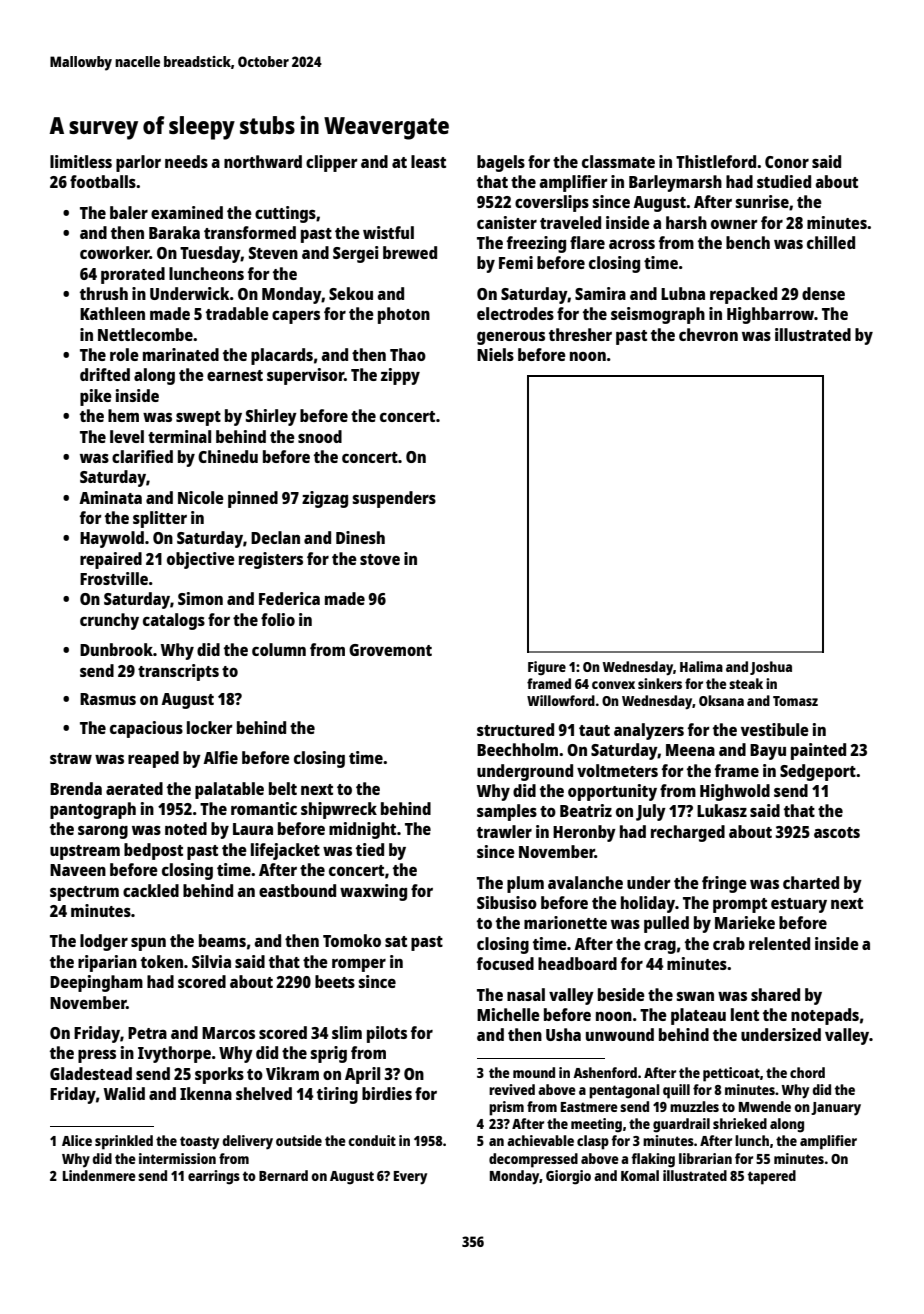 This image has width=924, height=1314. I want to click on swept, so click(198, 418).
